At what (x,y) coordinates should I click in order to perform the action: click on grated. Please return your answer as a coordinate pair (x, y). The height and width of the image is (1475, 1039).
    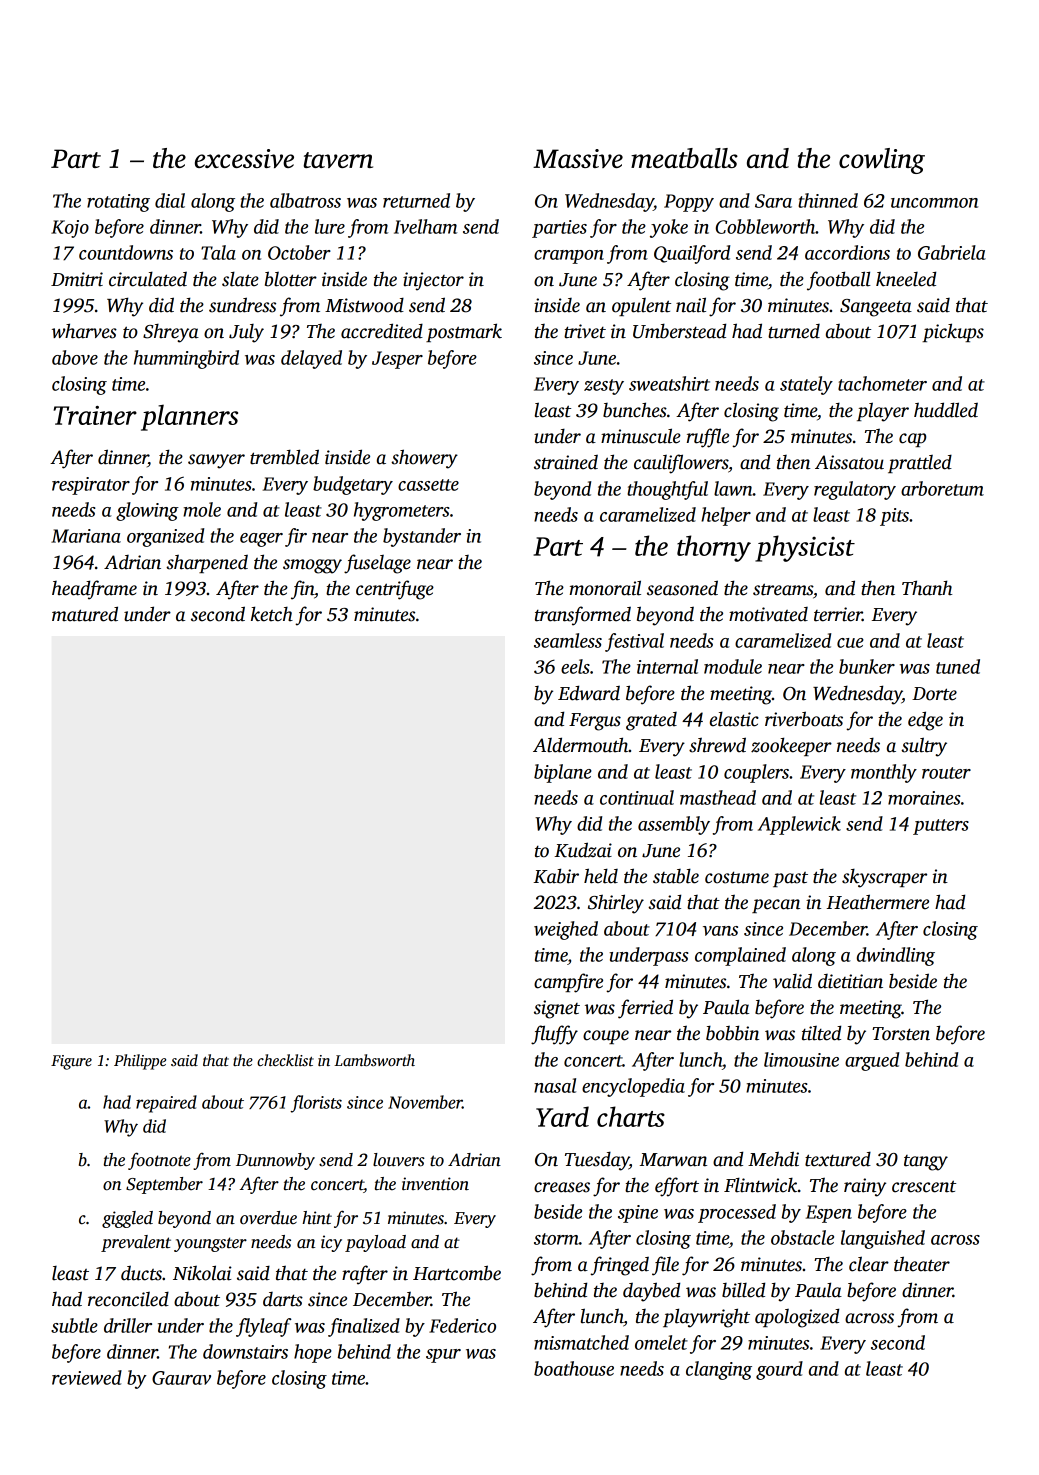
    Looking at the image, I should click on (651, 721).
